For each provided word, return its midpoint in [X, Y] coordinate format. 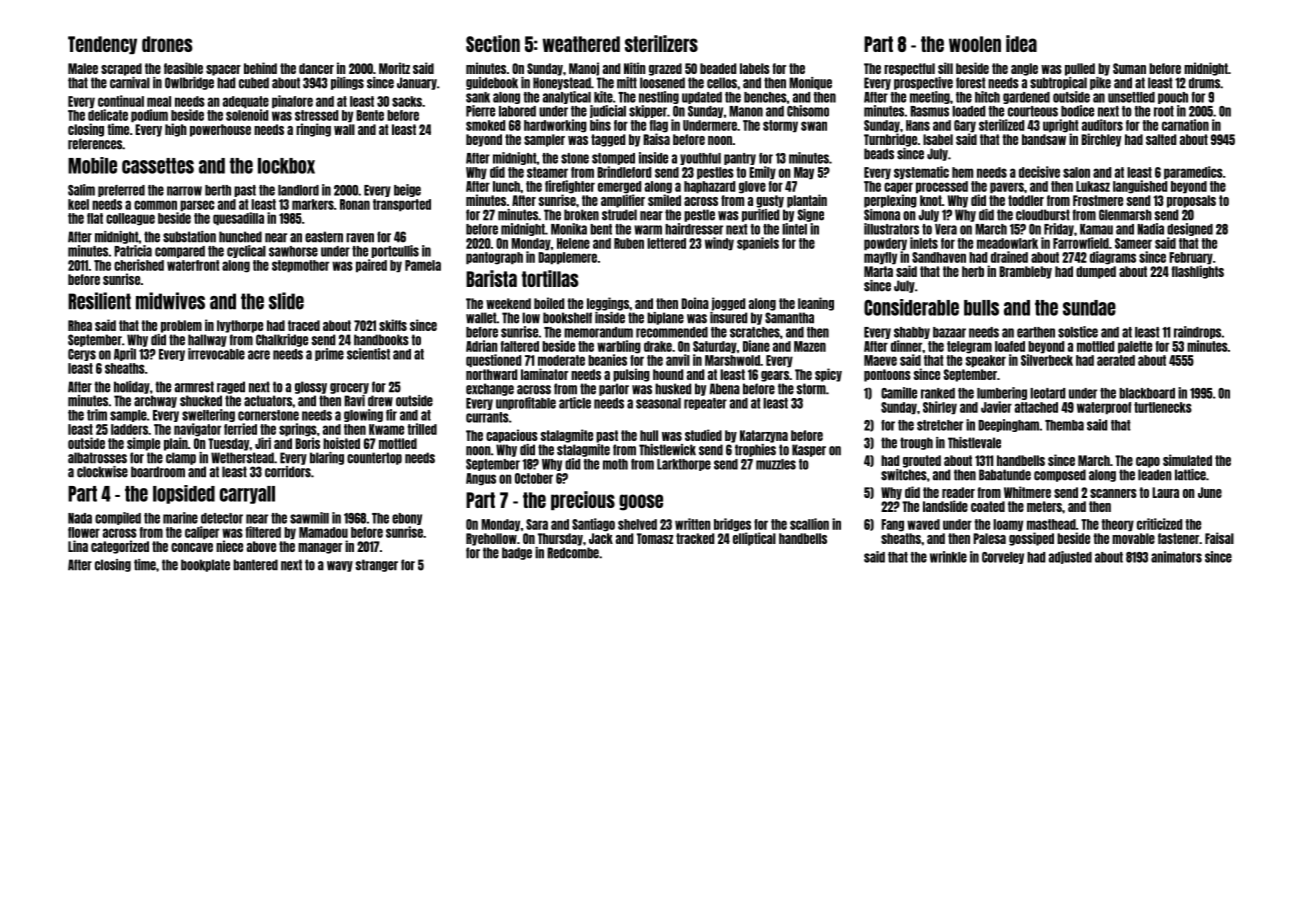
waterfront [193, 265]
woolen [975, 44]
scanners [1113, 493]
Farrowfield [1081, 243]
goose [641, 502]
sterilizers [661, 43]
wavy [340, 566]
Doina [695, 303]
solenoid [247, 115]
